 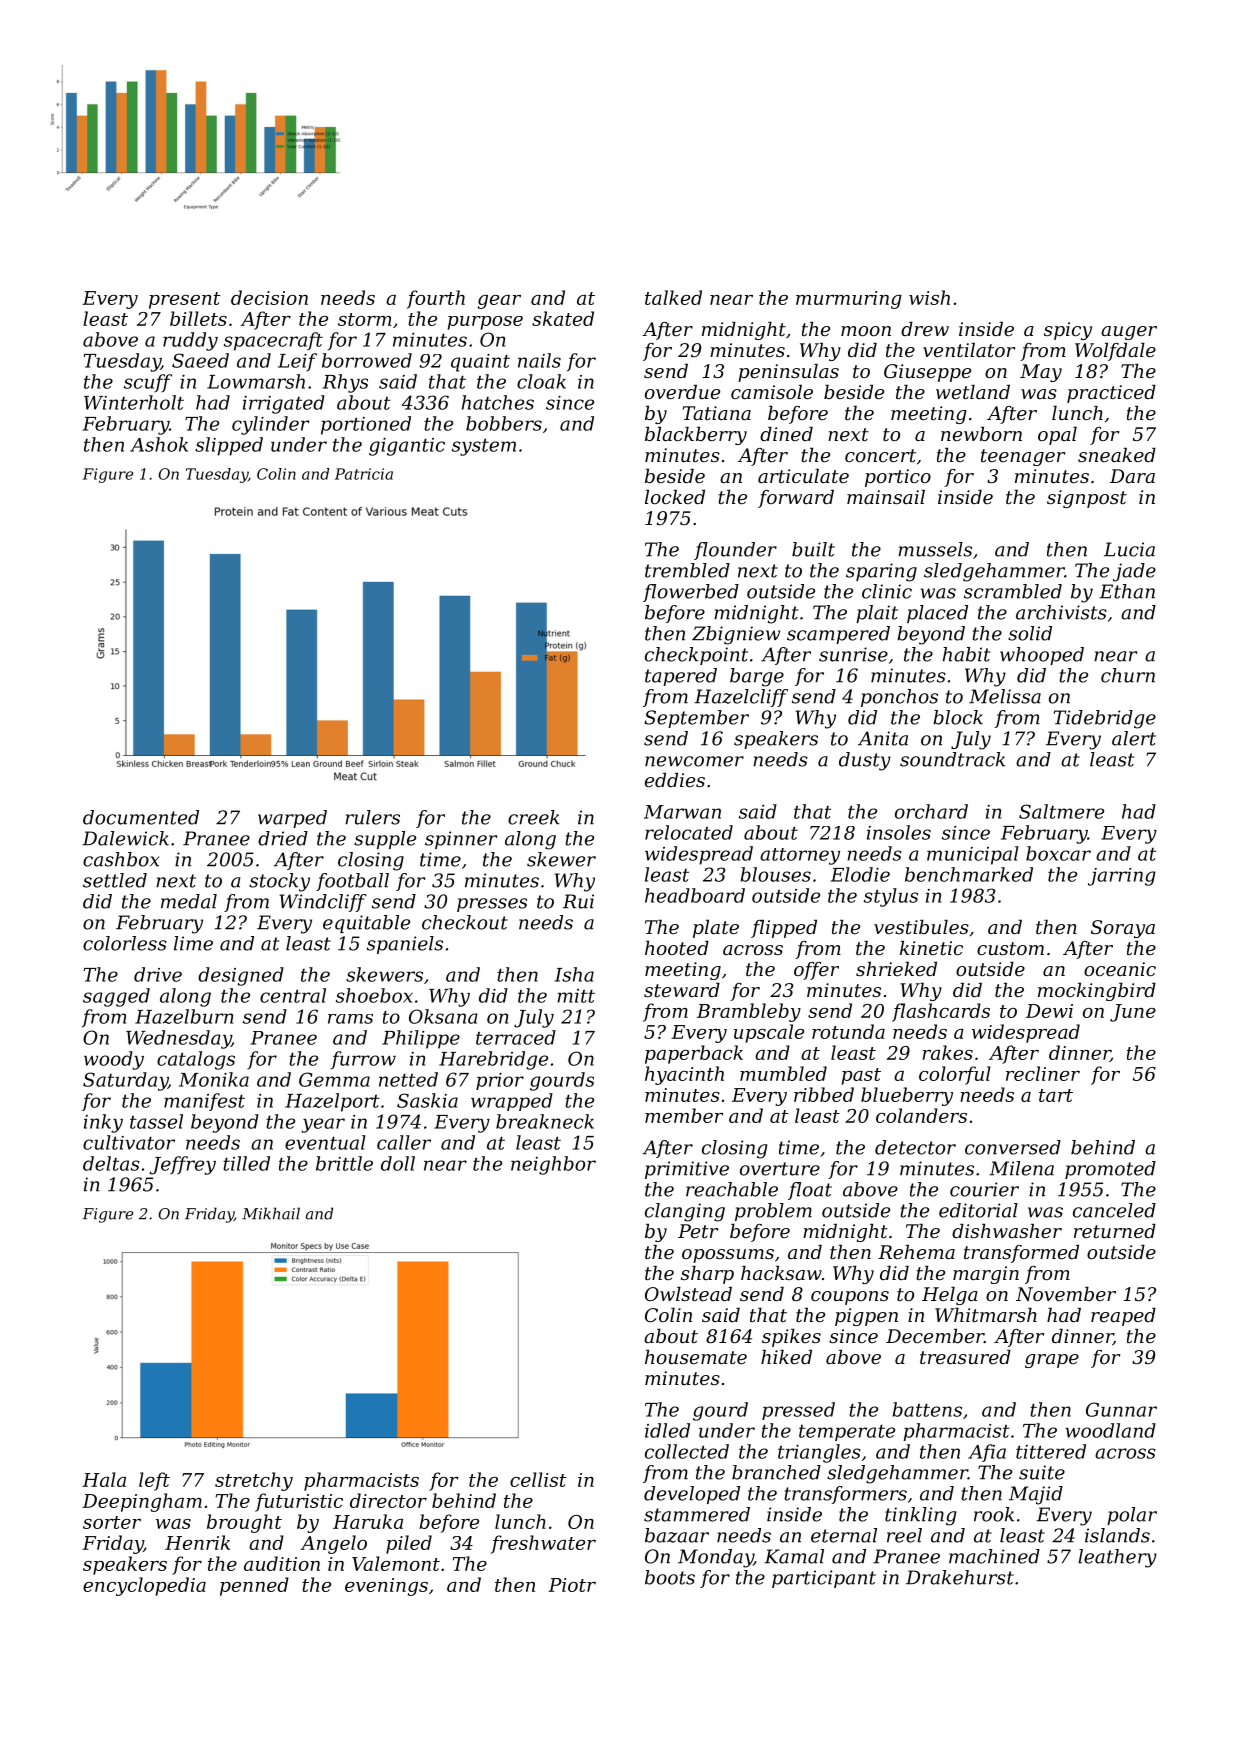 What do you see at coordinates (788, 373) in the image?
I see `peninsulas` at bounding box center [788, 373].
